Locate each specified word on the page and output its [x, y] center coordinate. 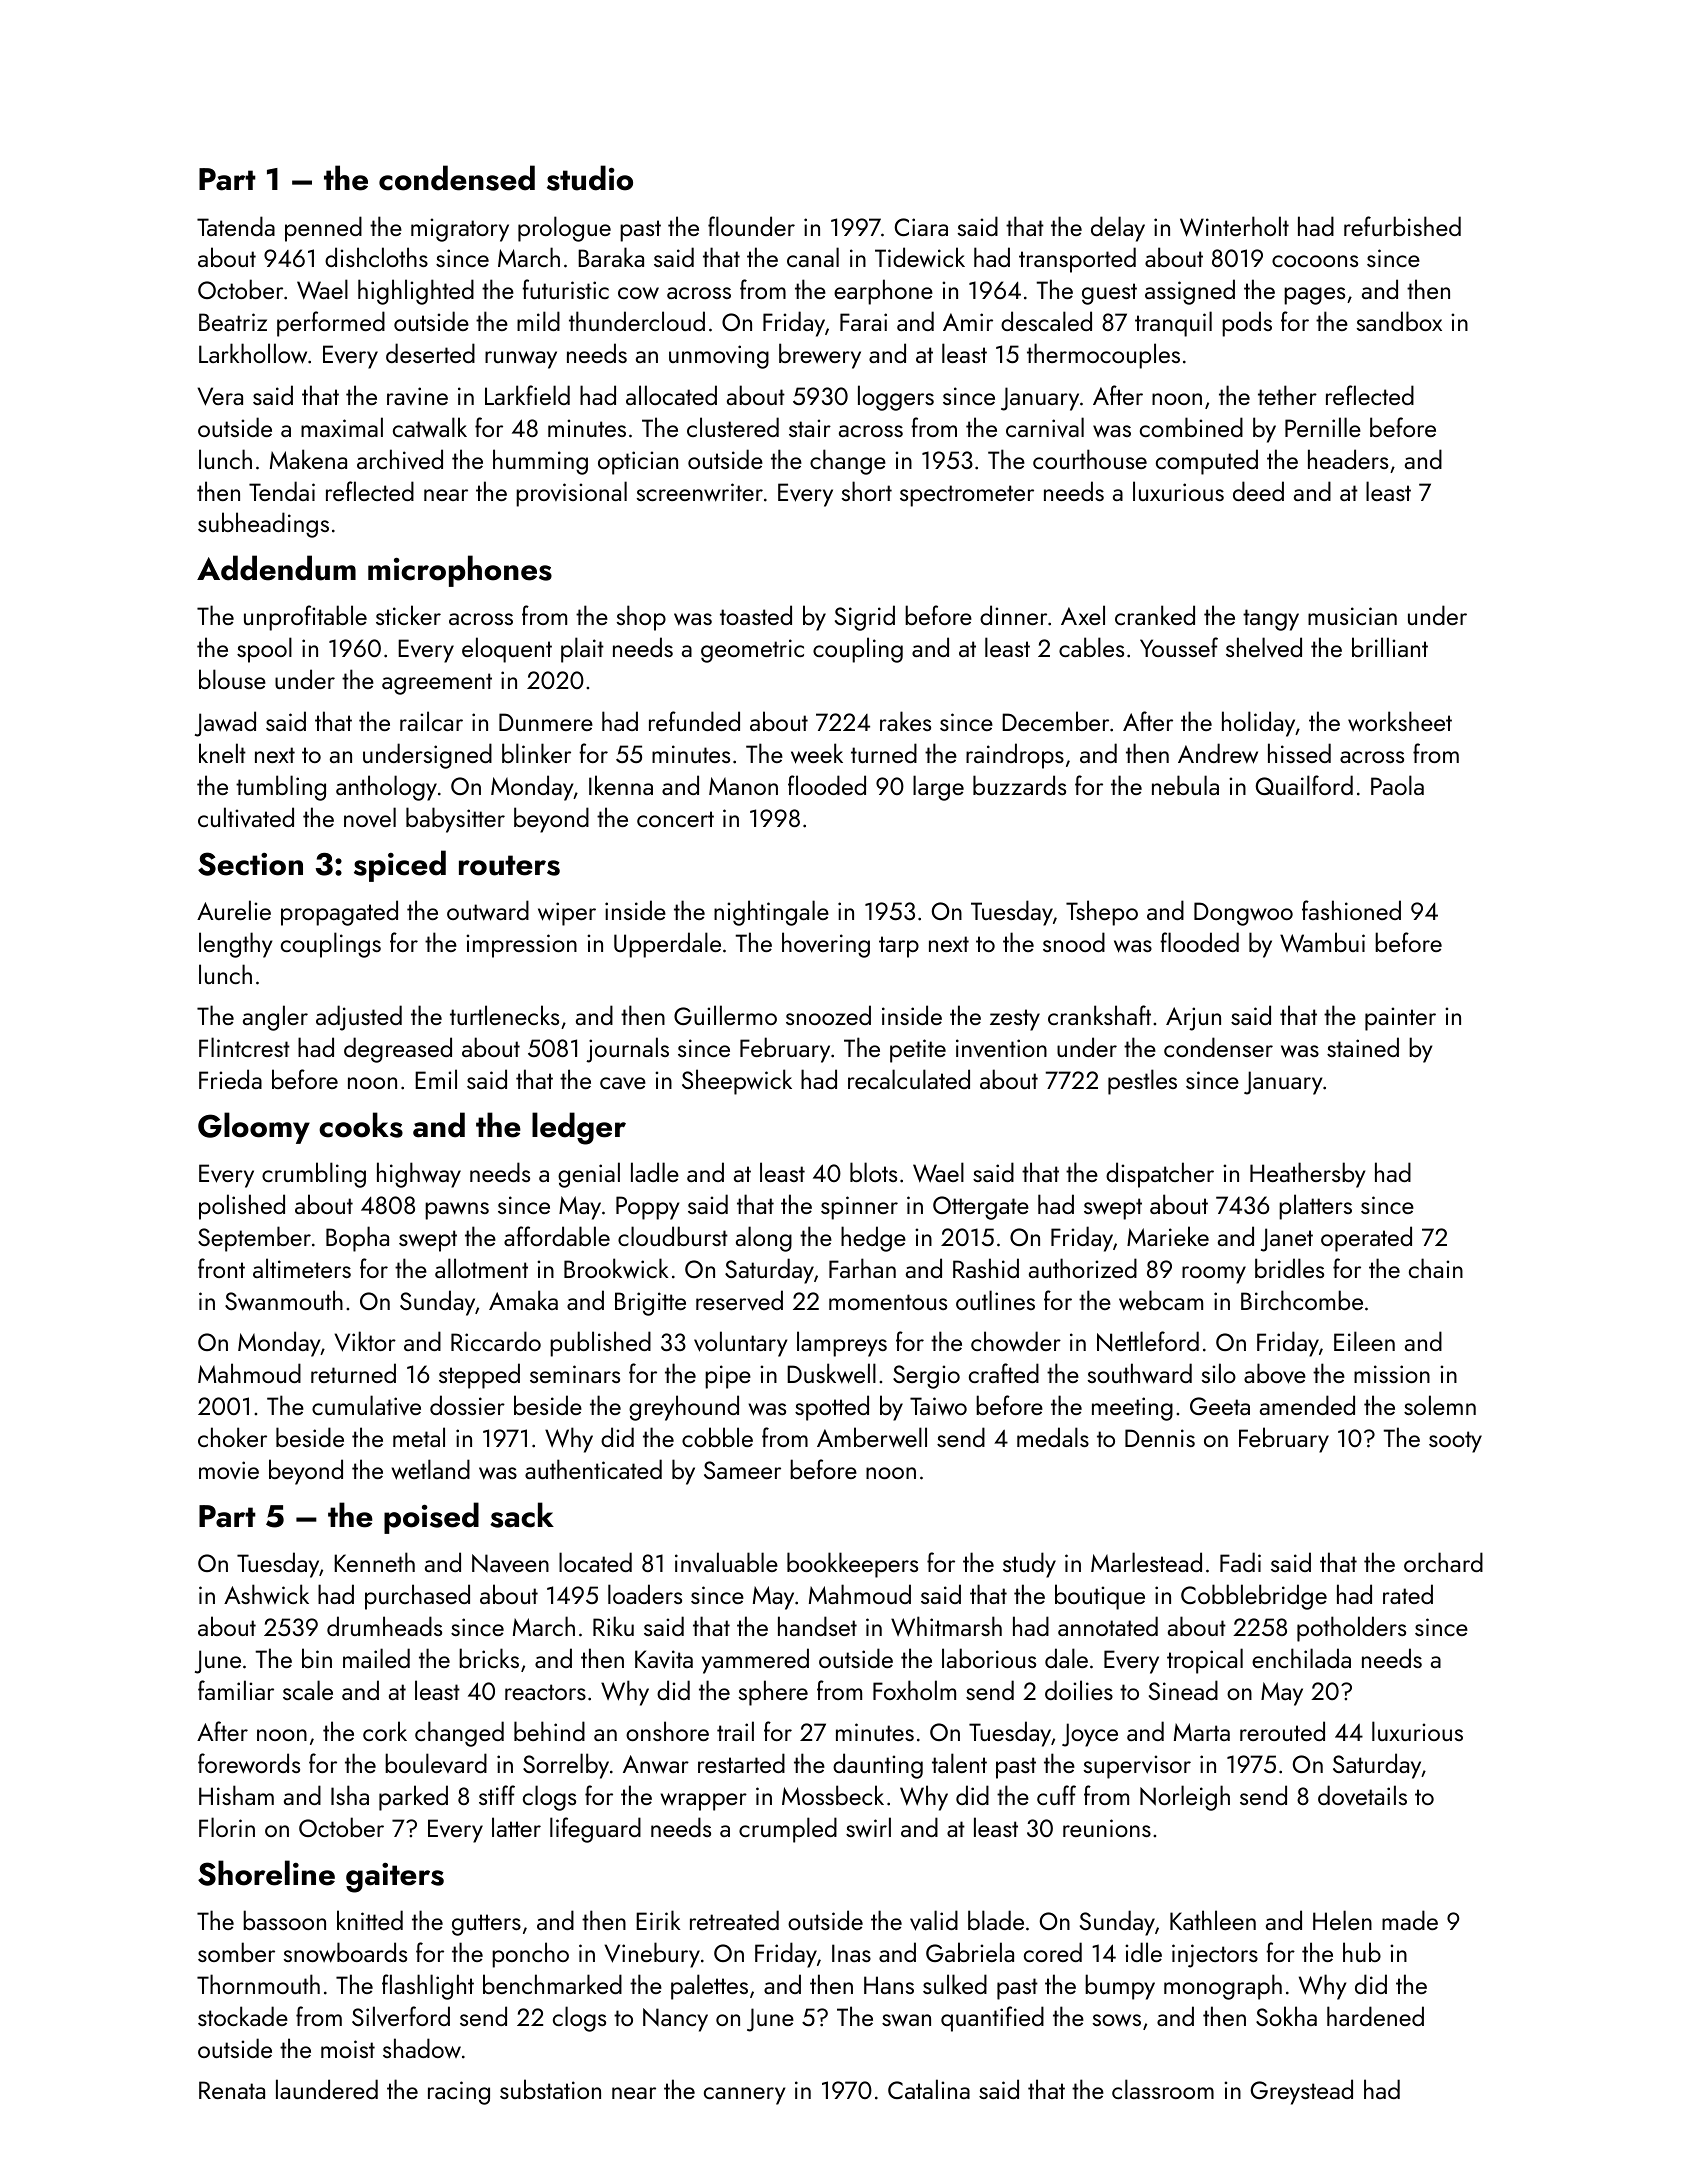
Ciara [921, 227]
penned [323, 229]
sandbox [1399, 321]
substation [550, 2089]
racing [459, 2093]
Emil [436, 1079]
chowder [1016, 1341]
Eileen [1364, 1341]
